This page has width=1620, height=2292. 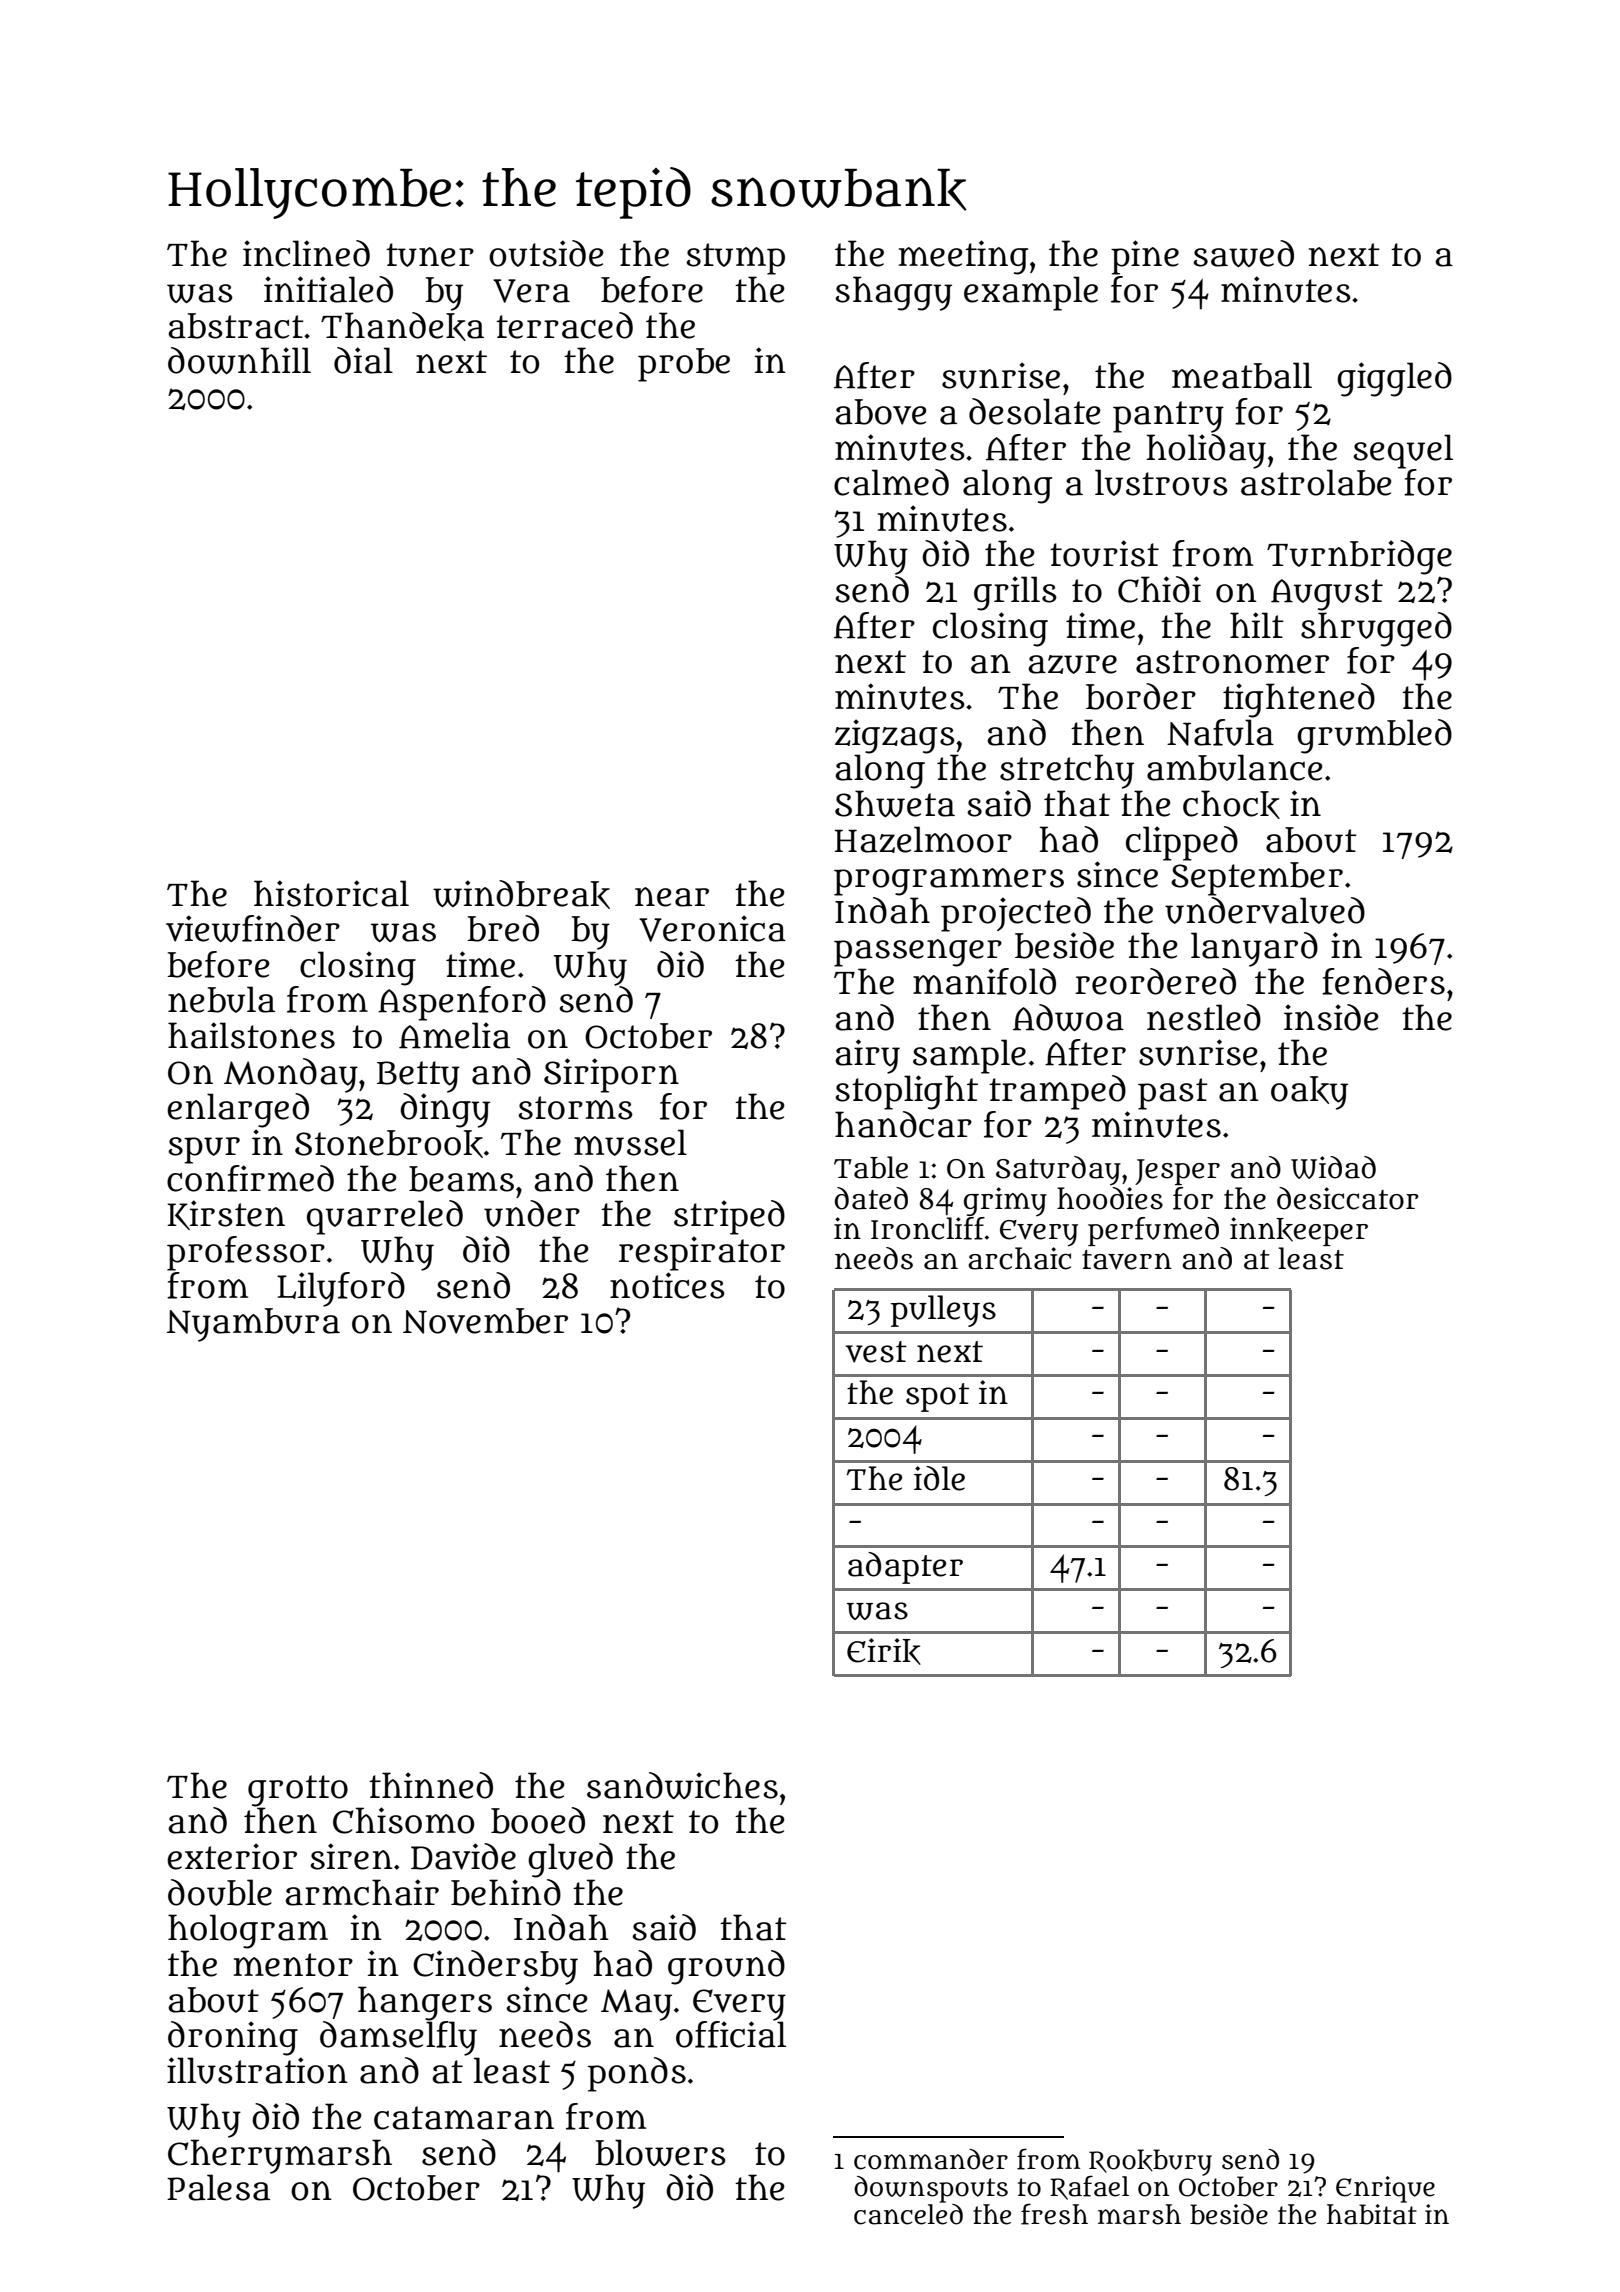 I want to click on downhill, so click(x=239, y=360).
